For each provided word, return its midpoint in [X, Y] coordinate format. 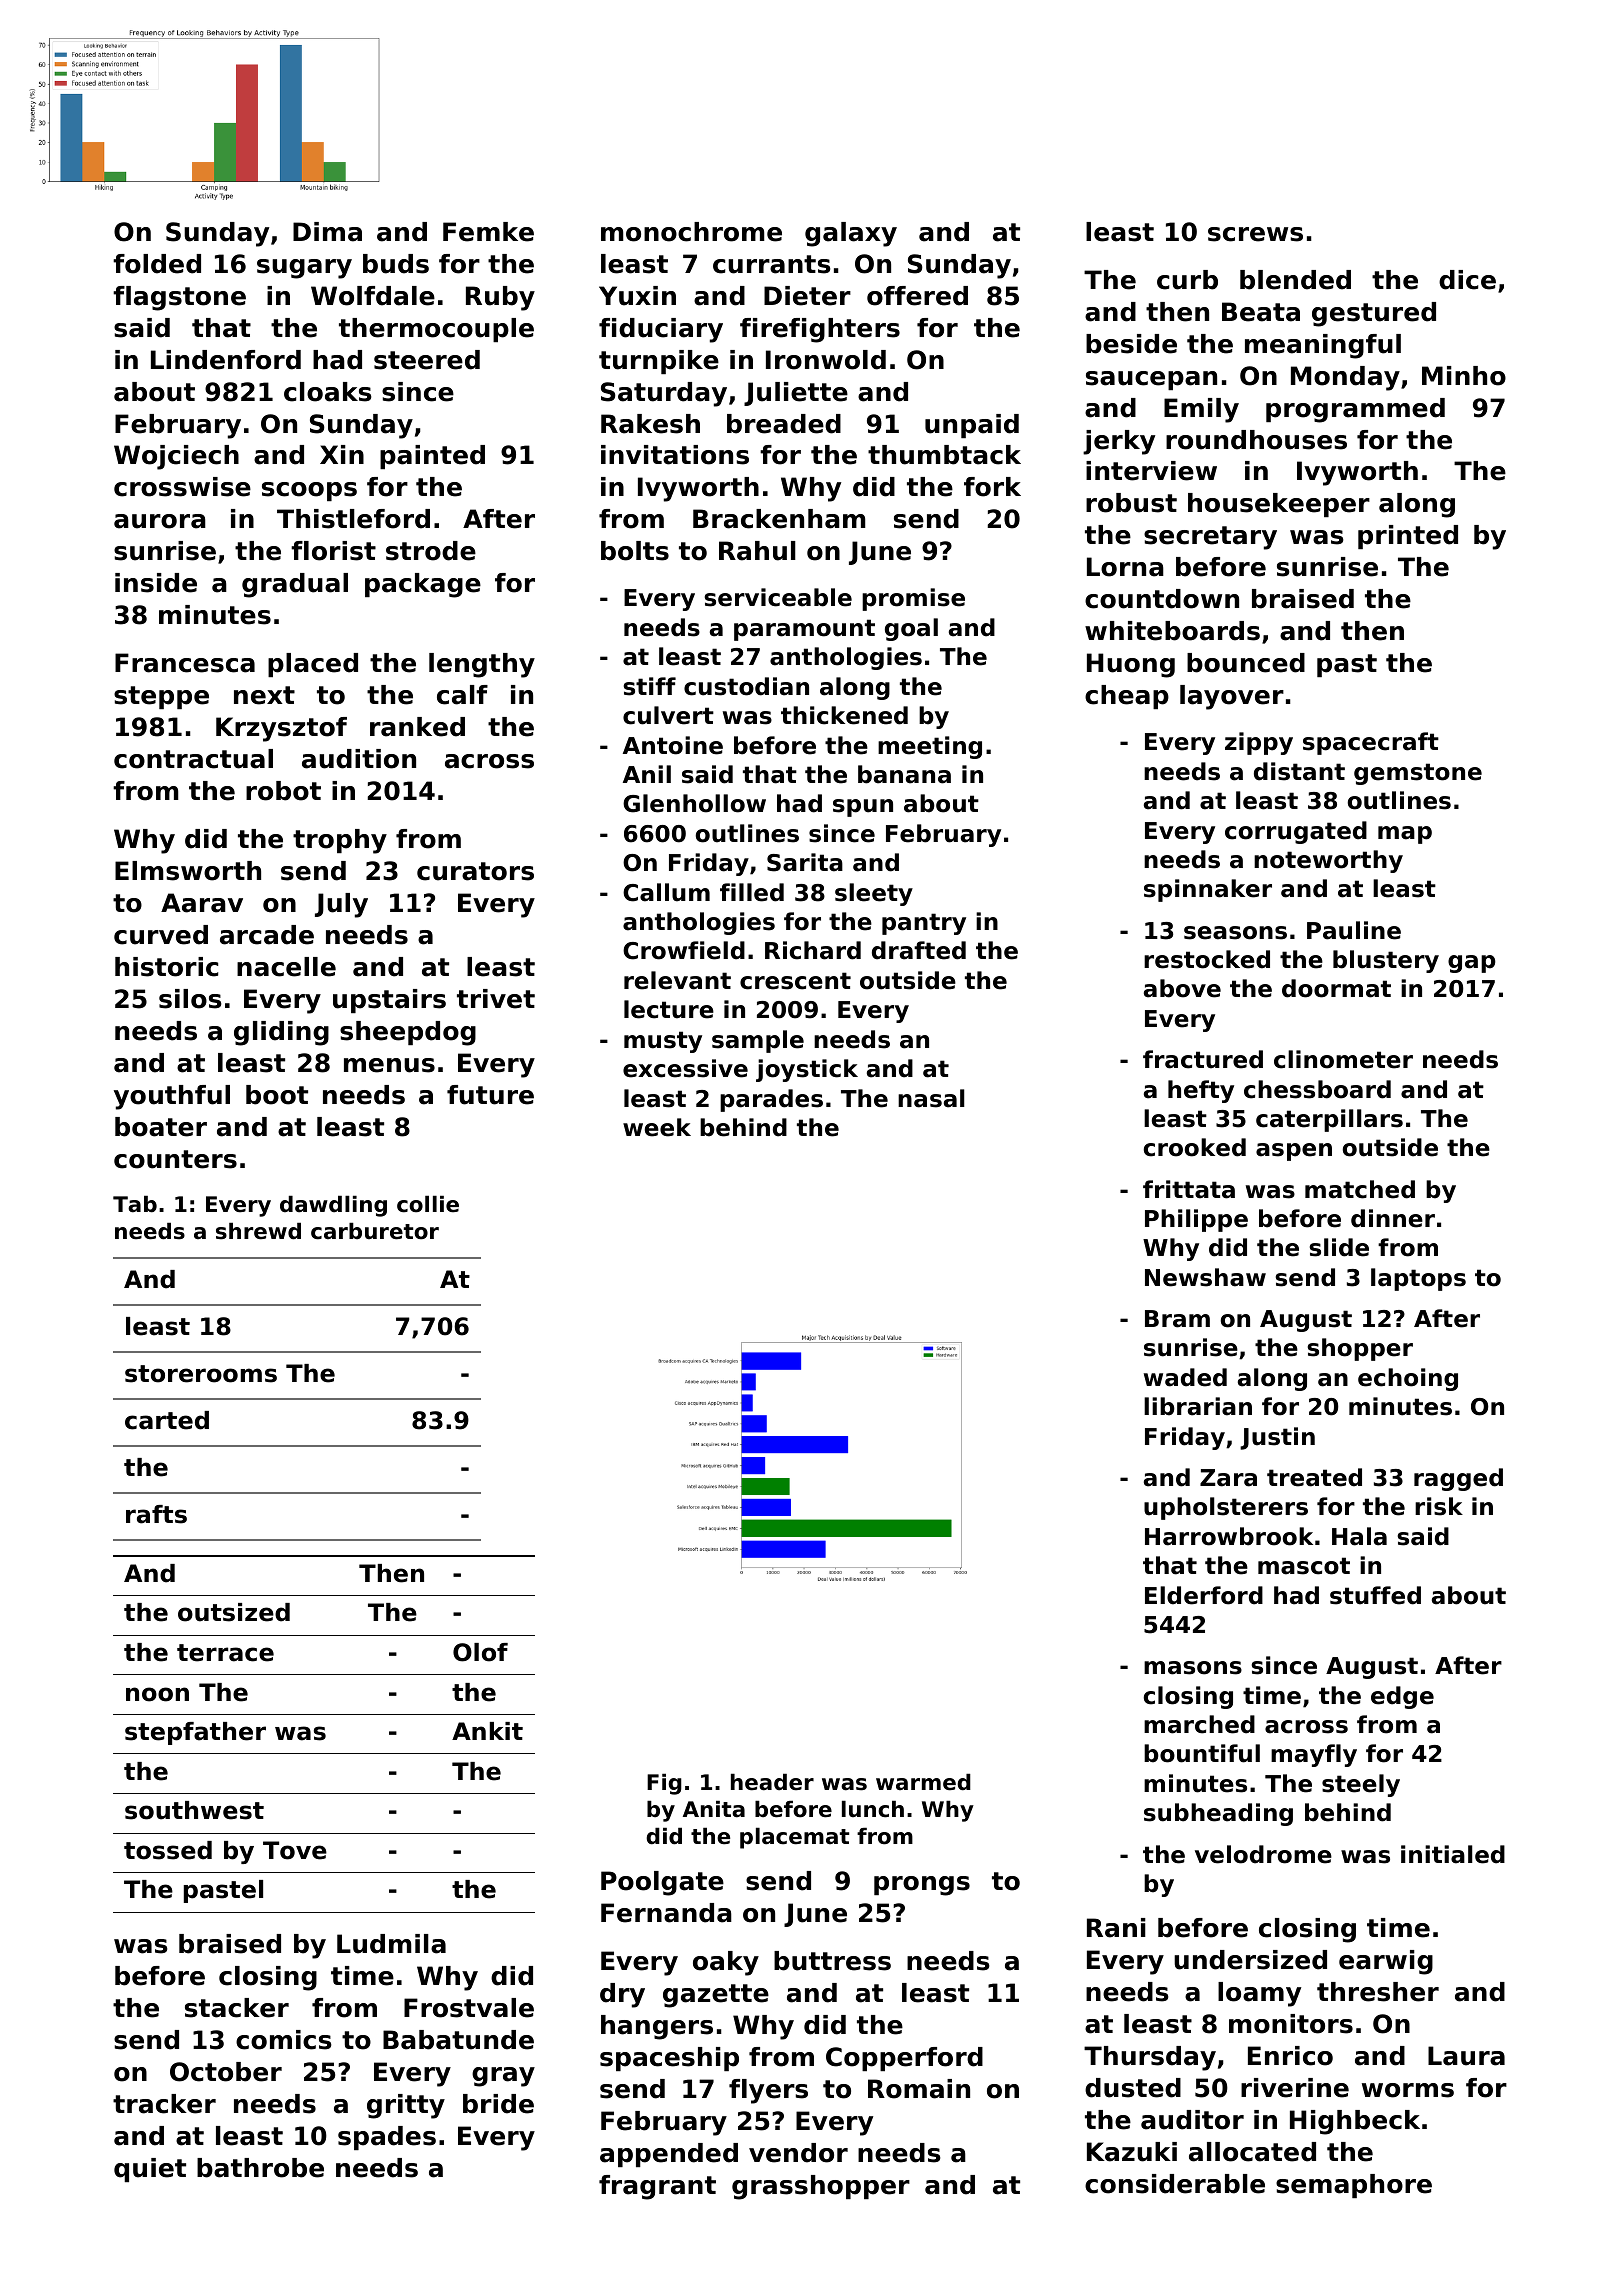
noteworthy [1328, 861]
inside [156, 583]
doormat [1336, 988]
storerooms [201, 1374]
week [657, 1127]
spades [387, 2138]
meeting [930, 747]
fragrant [657, 2187]
